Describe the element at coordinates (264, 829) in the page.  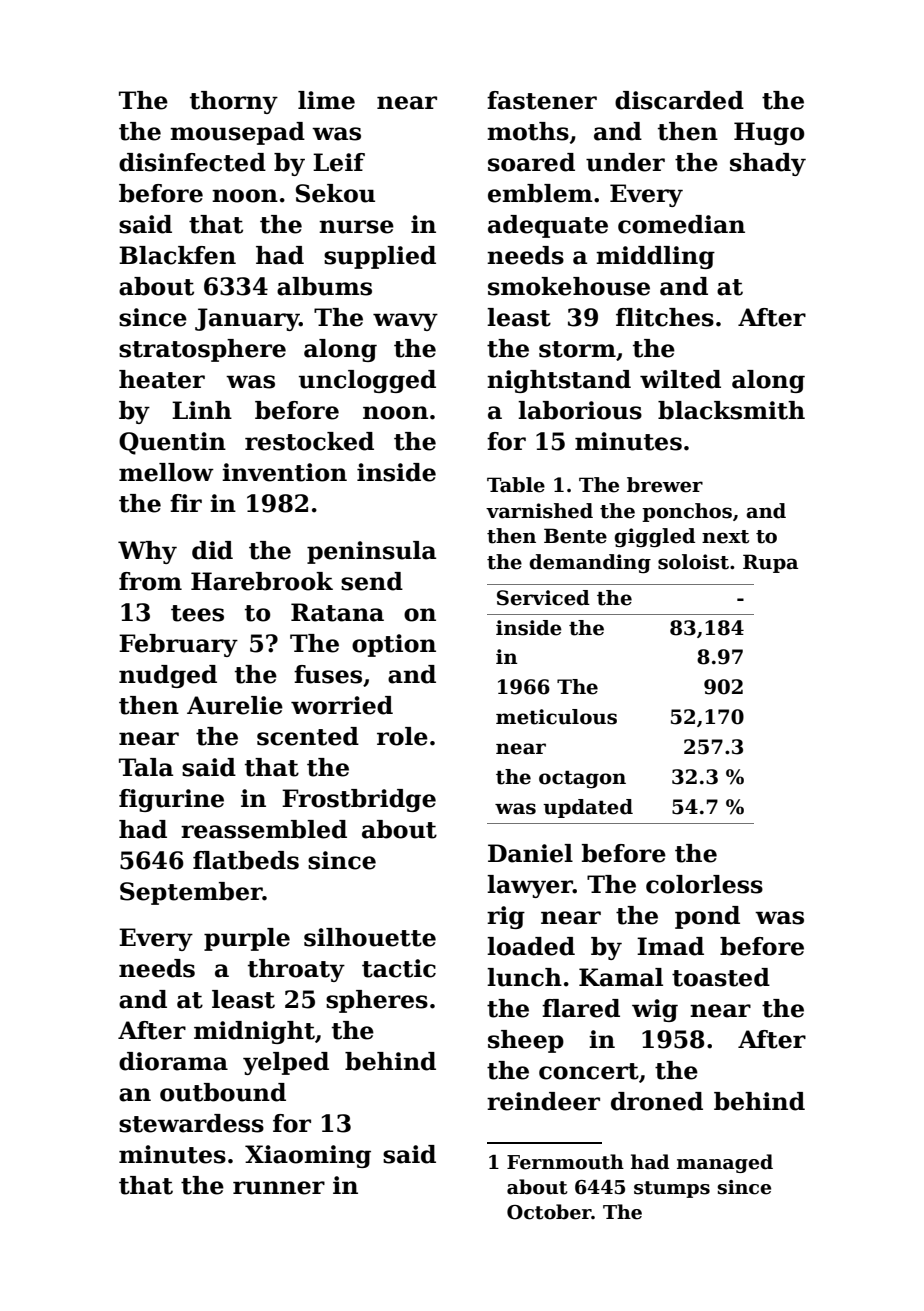
I see `reassembled` at that location.
